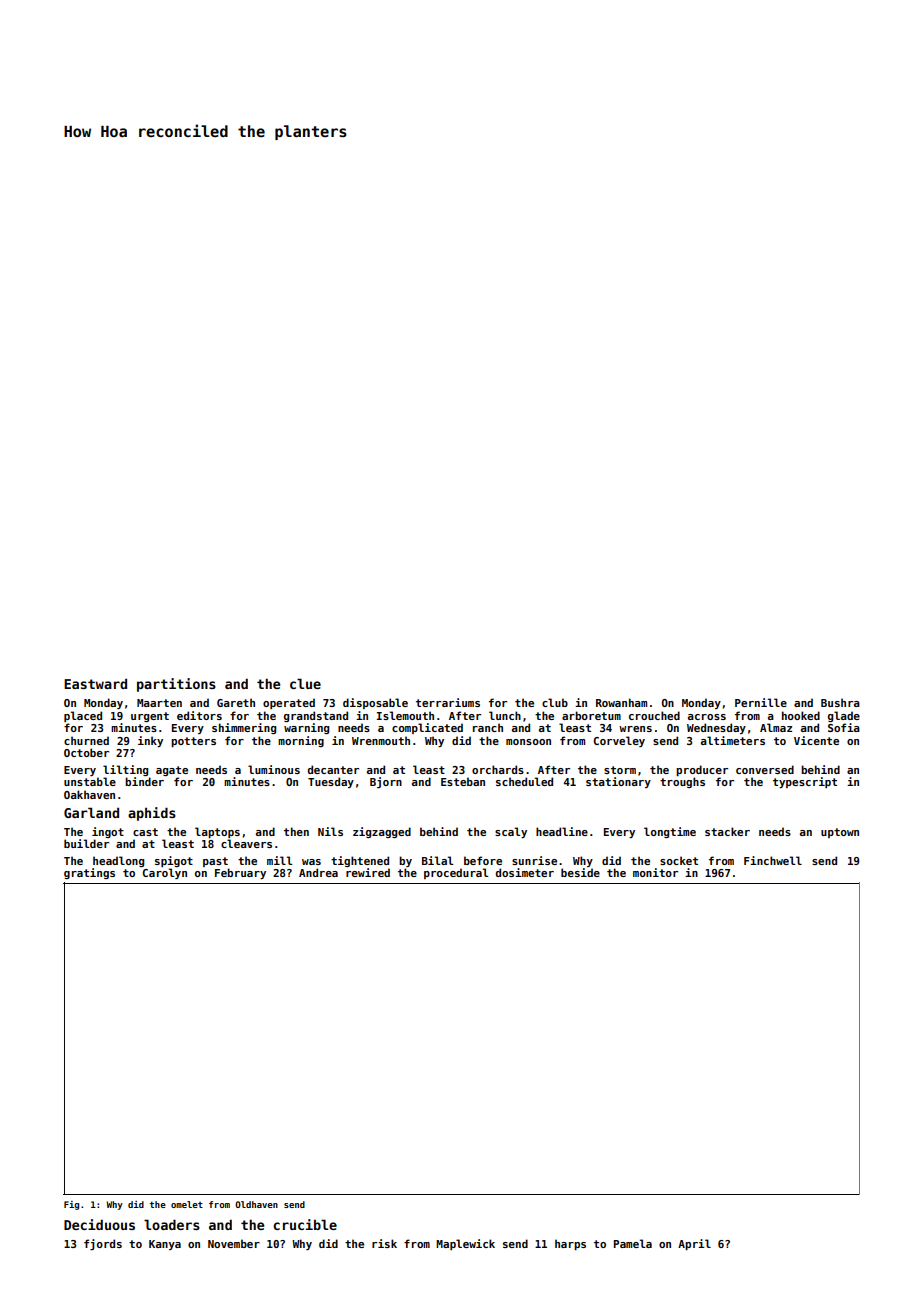  Describe the element at coordinates (761, 702) in the screenshot. I see `Pernille` at that location.
